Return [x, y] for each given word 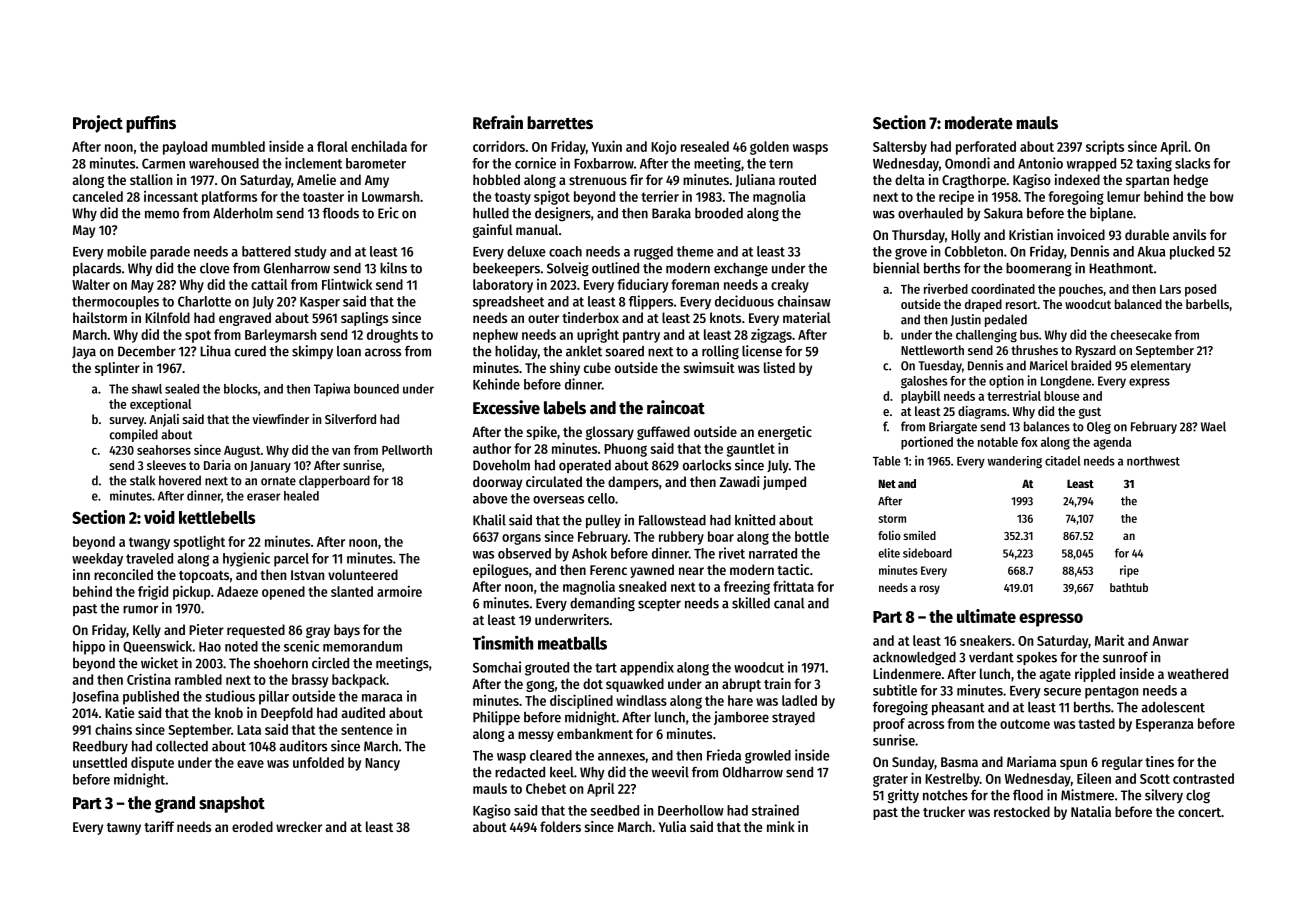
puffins [151, 124]
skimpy [312, 352]
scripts [1105, 147]
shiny [565, 369]
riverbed [946, 288]
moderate [979, 123]
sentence [367, 730]
